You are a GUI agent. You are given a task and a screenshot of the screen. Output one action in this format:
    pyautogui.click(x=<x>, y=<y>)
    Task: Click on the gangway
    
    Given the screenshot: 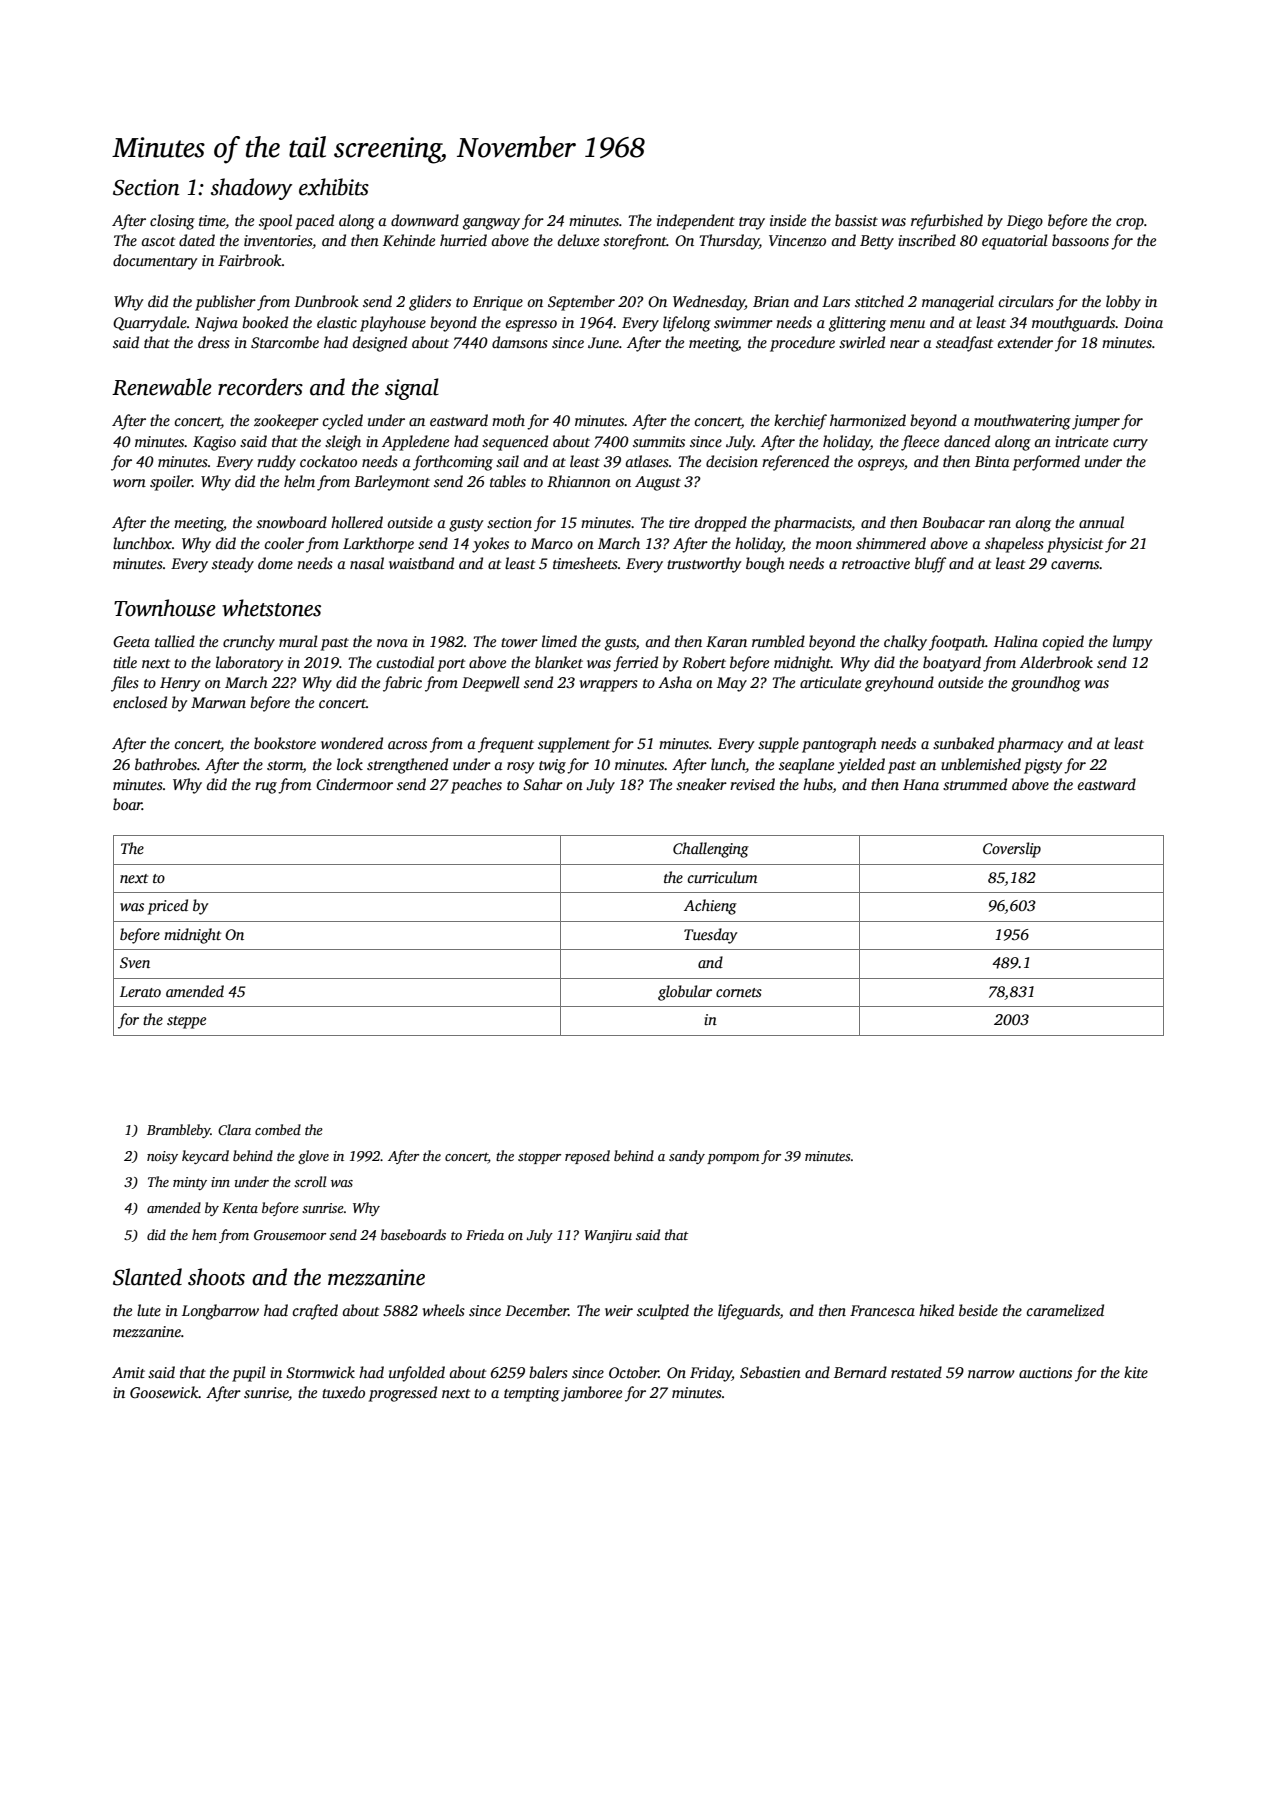 What is the action you would take?
    pyautogui.click(x=491, y=224)
